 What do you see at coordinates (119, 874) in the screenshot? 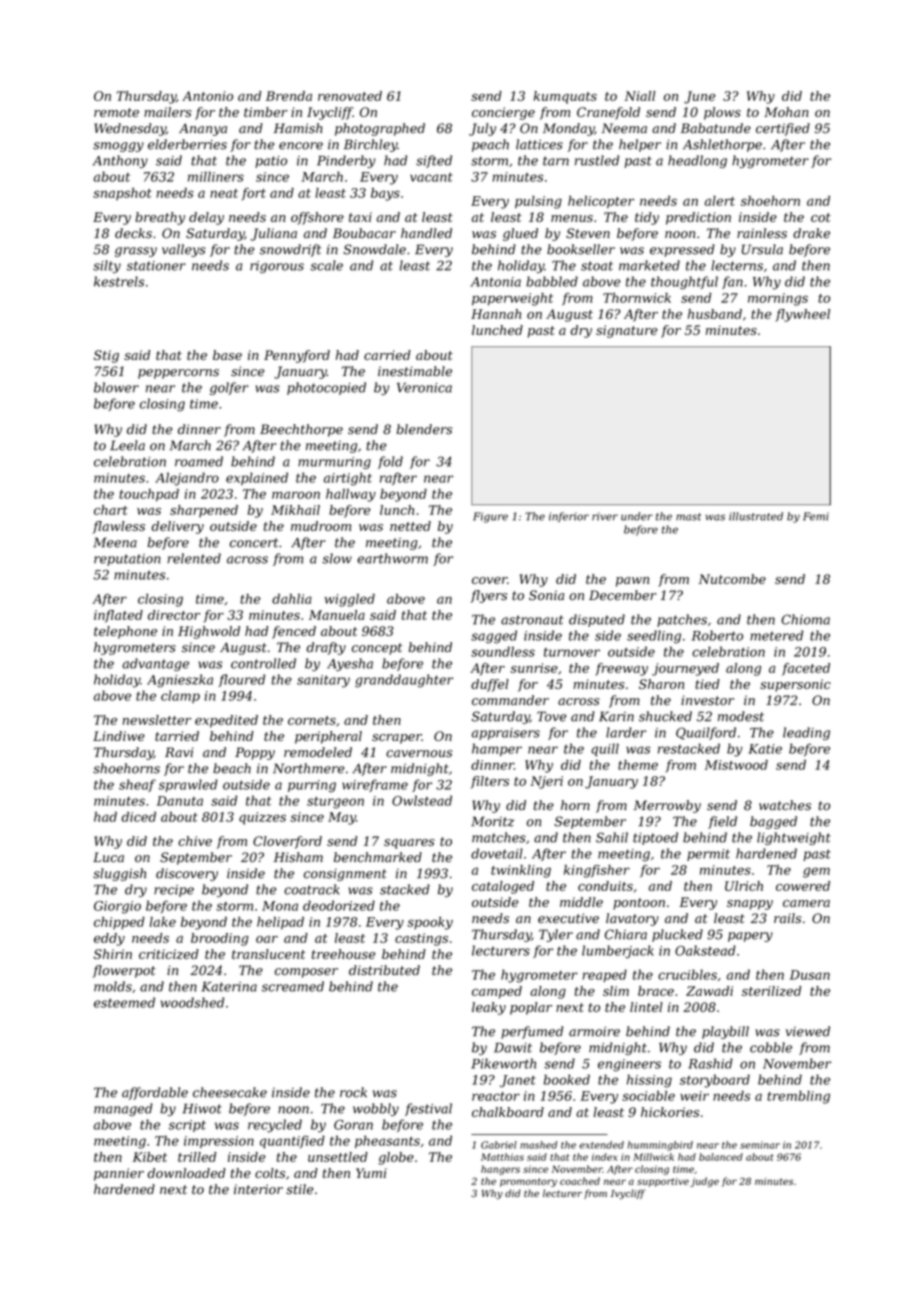
I see `sluggish` at bounding box center [119, 874].
